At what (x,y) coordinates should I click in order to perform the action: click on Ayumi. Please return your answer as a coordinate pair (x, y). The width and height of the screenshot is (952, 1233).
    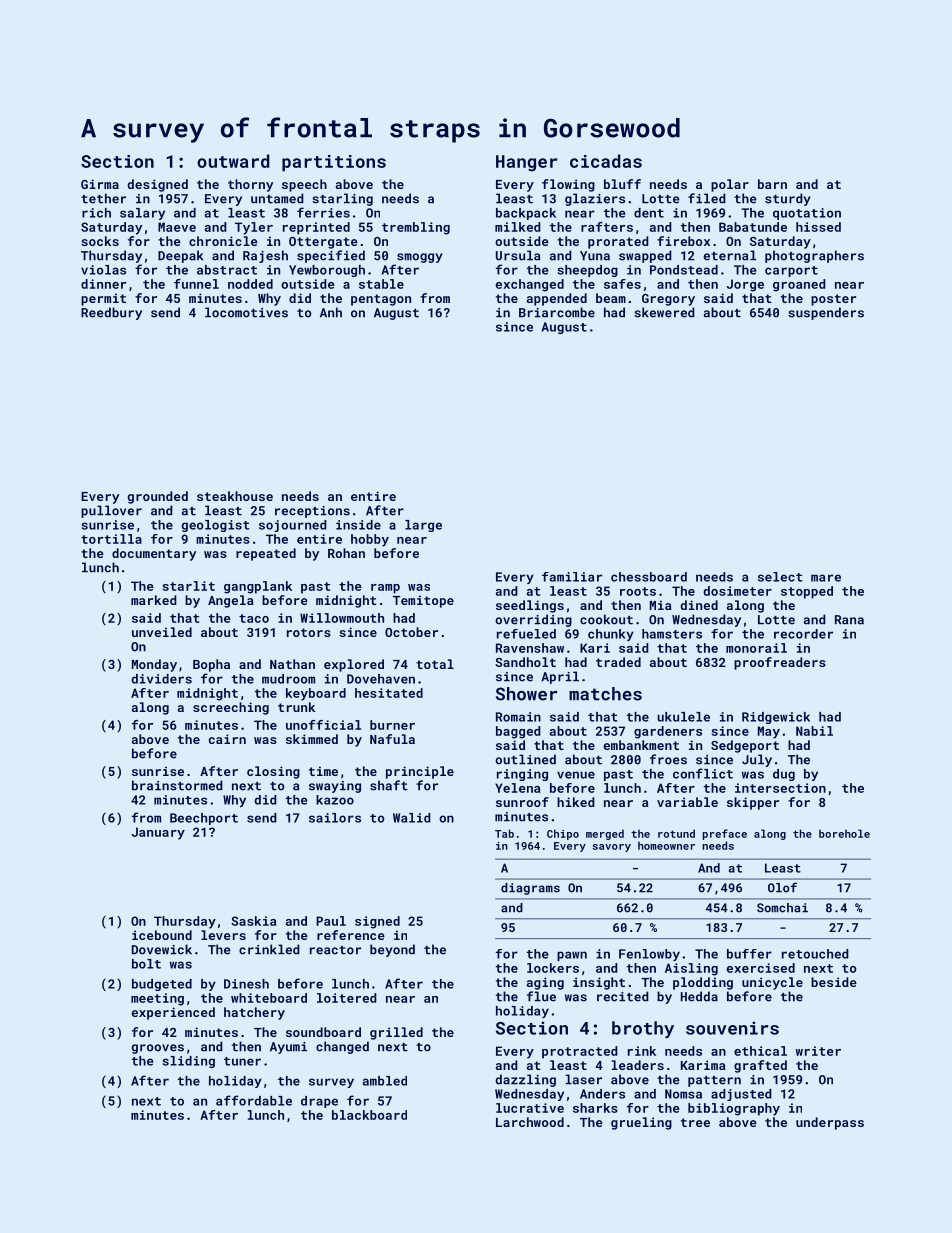
    Looking at the image, I should click on (288, 1048).
